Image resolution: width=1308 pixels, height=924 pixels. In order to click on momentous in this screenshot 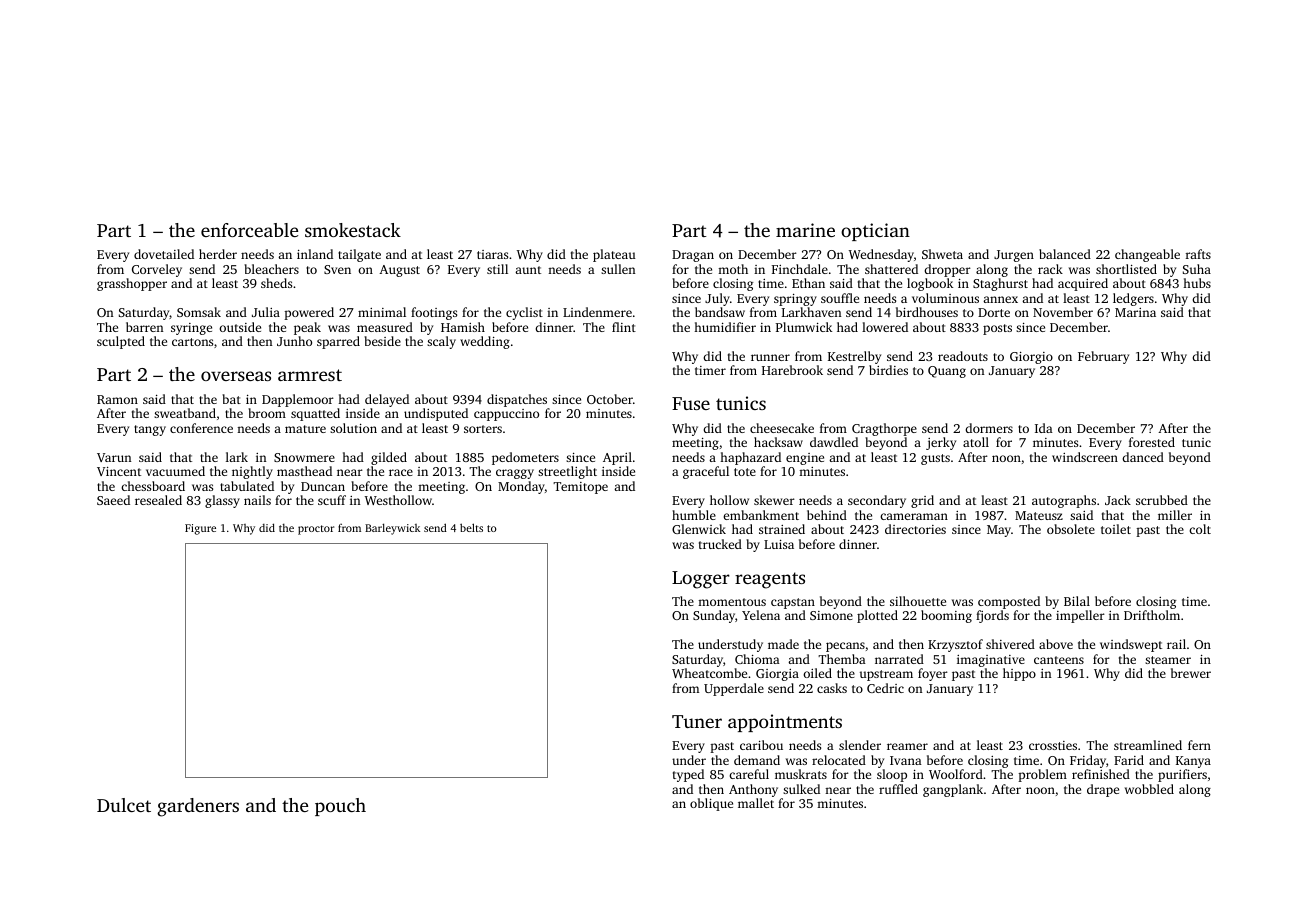, I will do `click(732, 602)`.
